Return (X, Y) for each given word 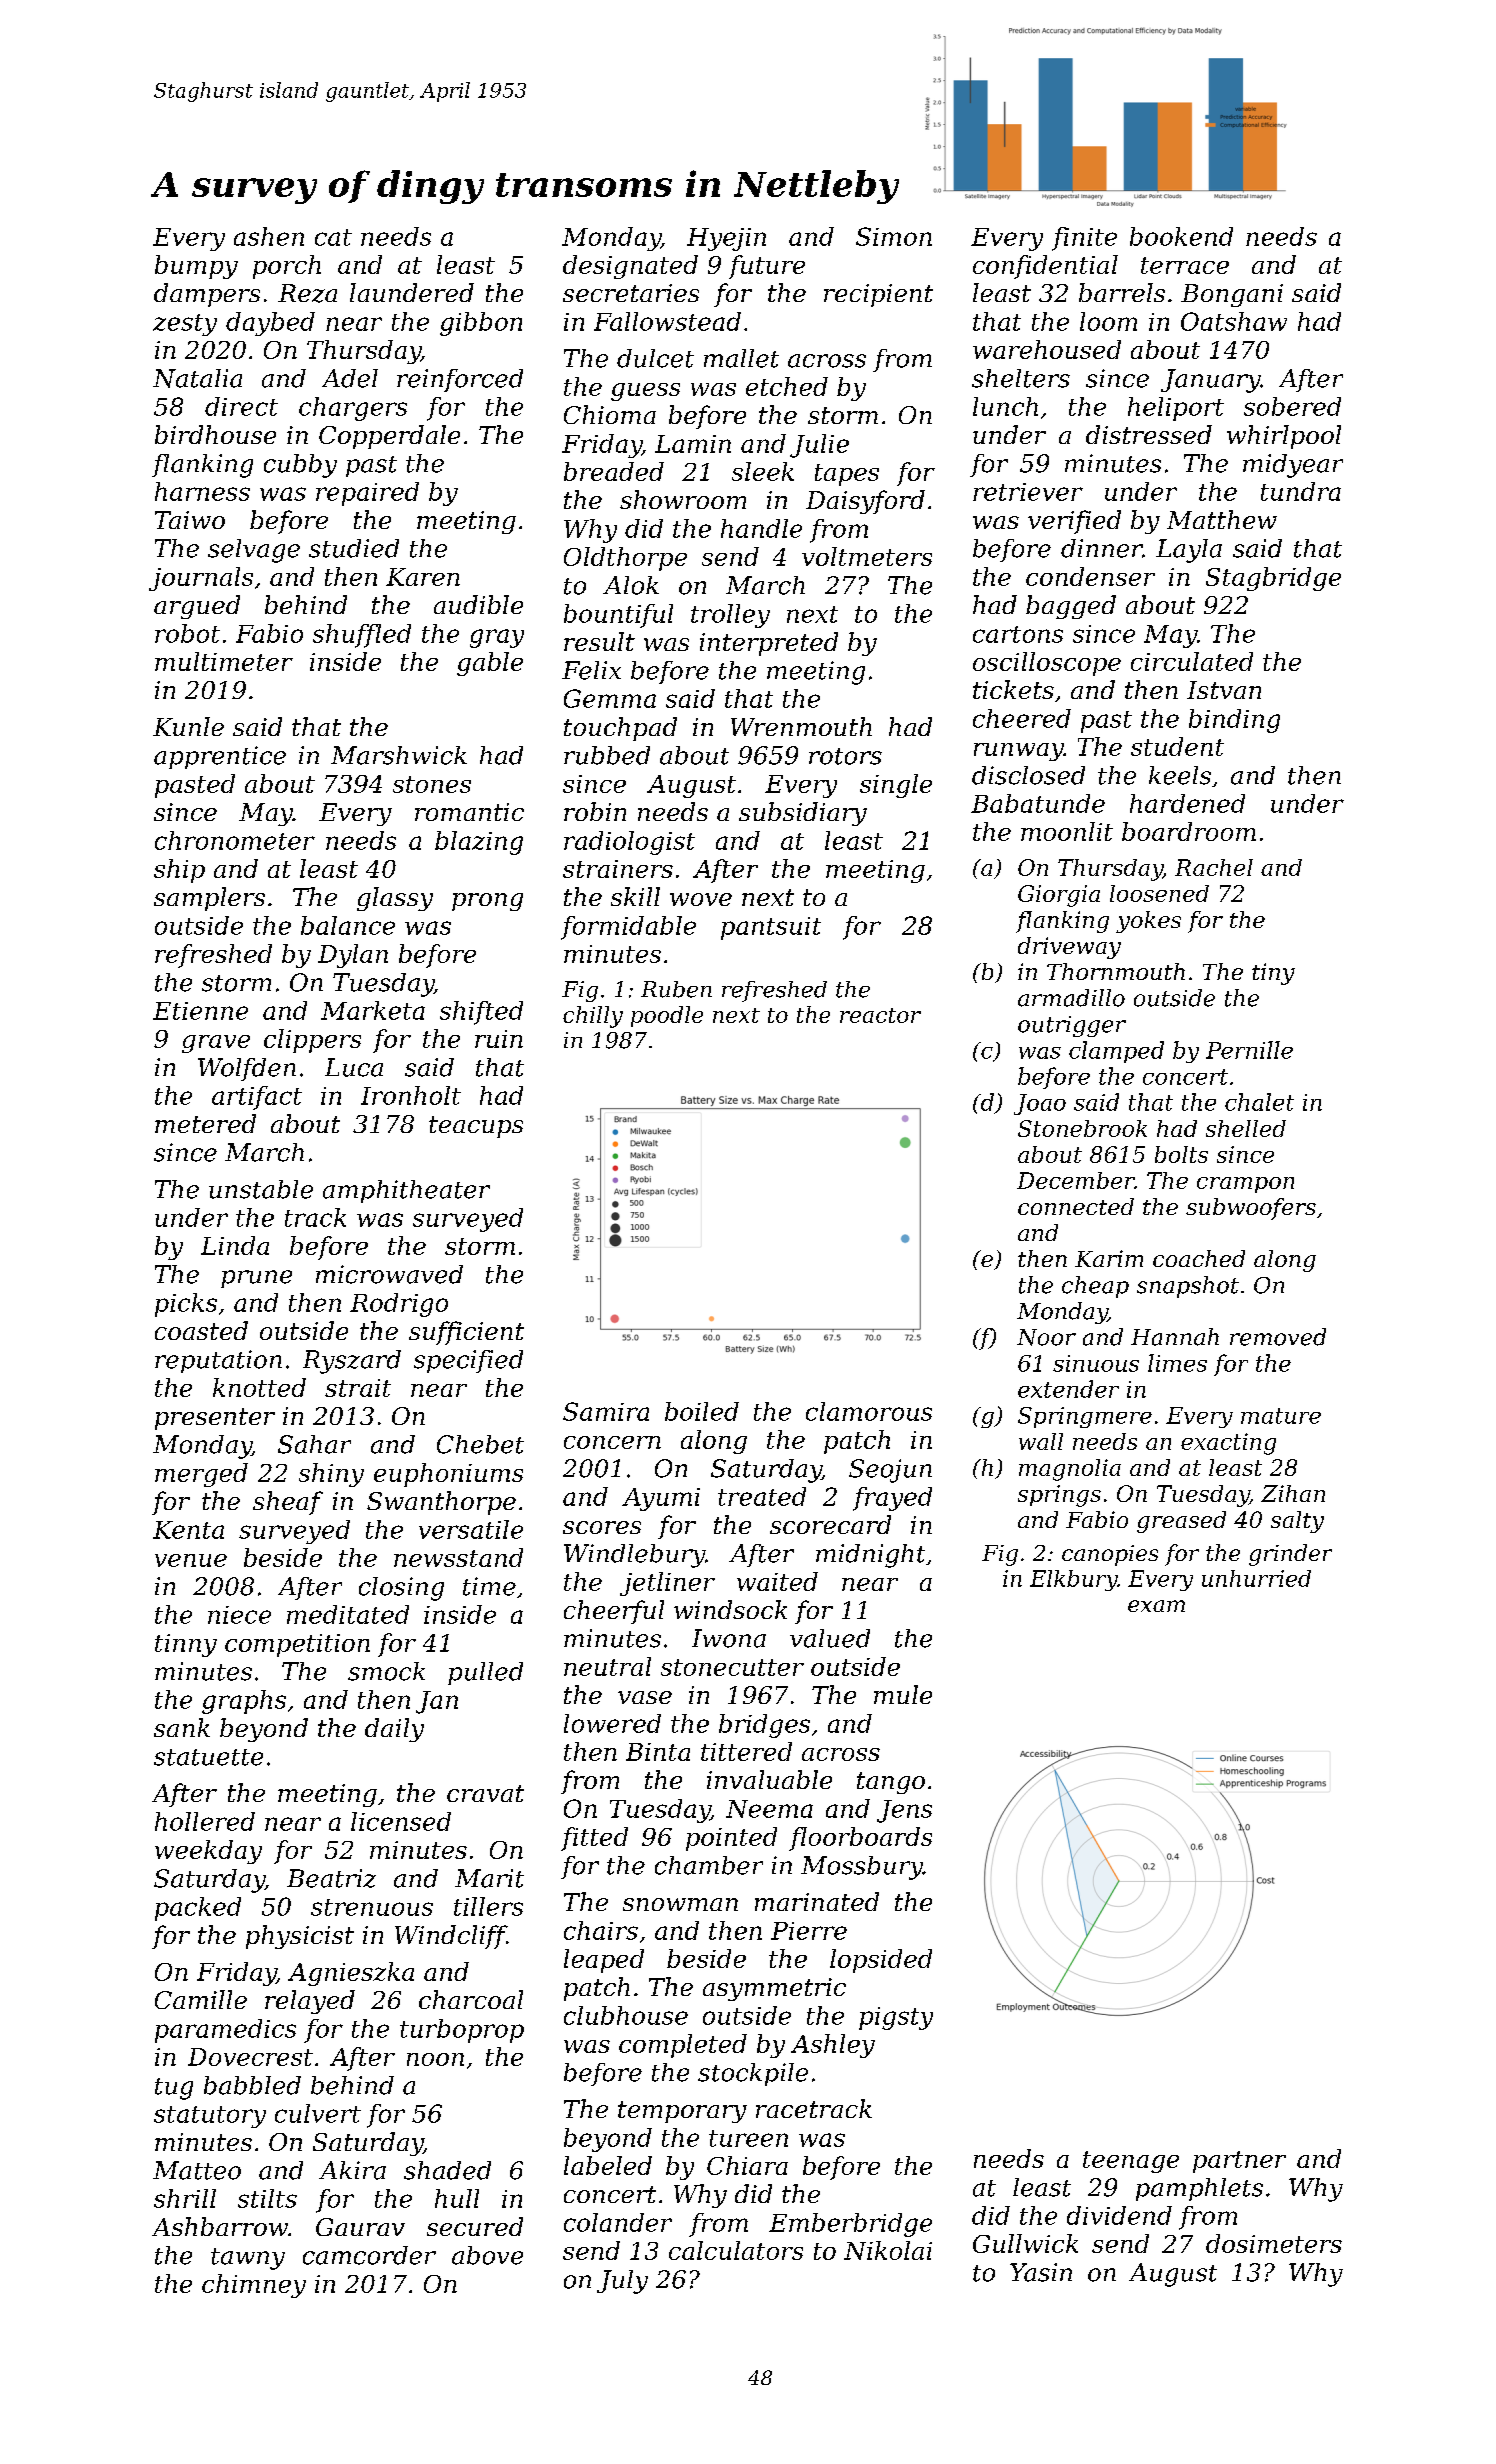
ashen (269, 236)
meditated (348, 1614)
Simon (894, 236)
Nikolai (888, 2250)
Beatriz (331, 1878)
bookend (1181, 236)
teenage (1131, 2162)
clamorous (869, 1411)
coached (1199, 1258)
